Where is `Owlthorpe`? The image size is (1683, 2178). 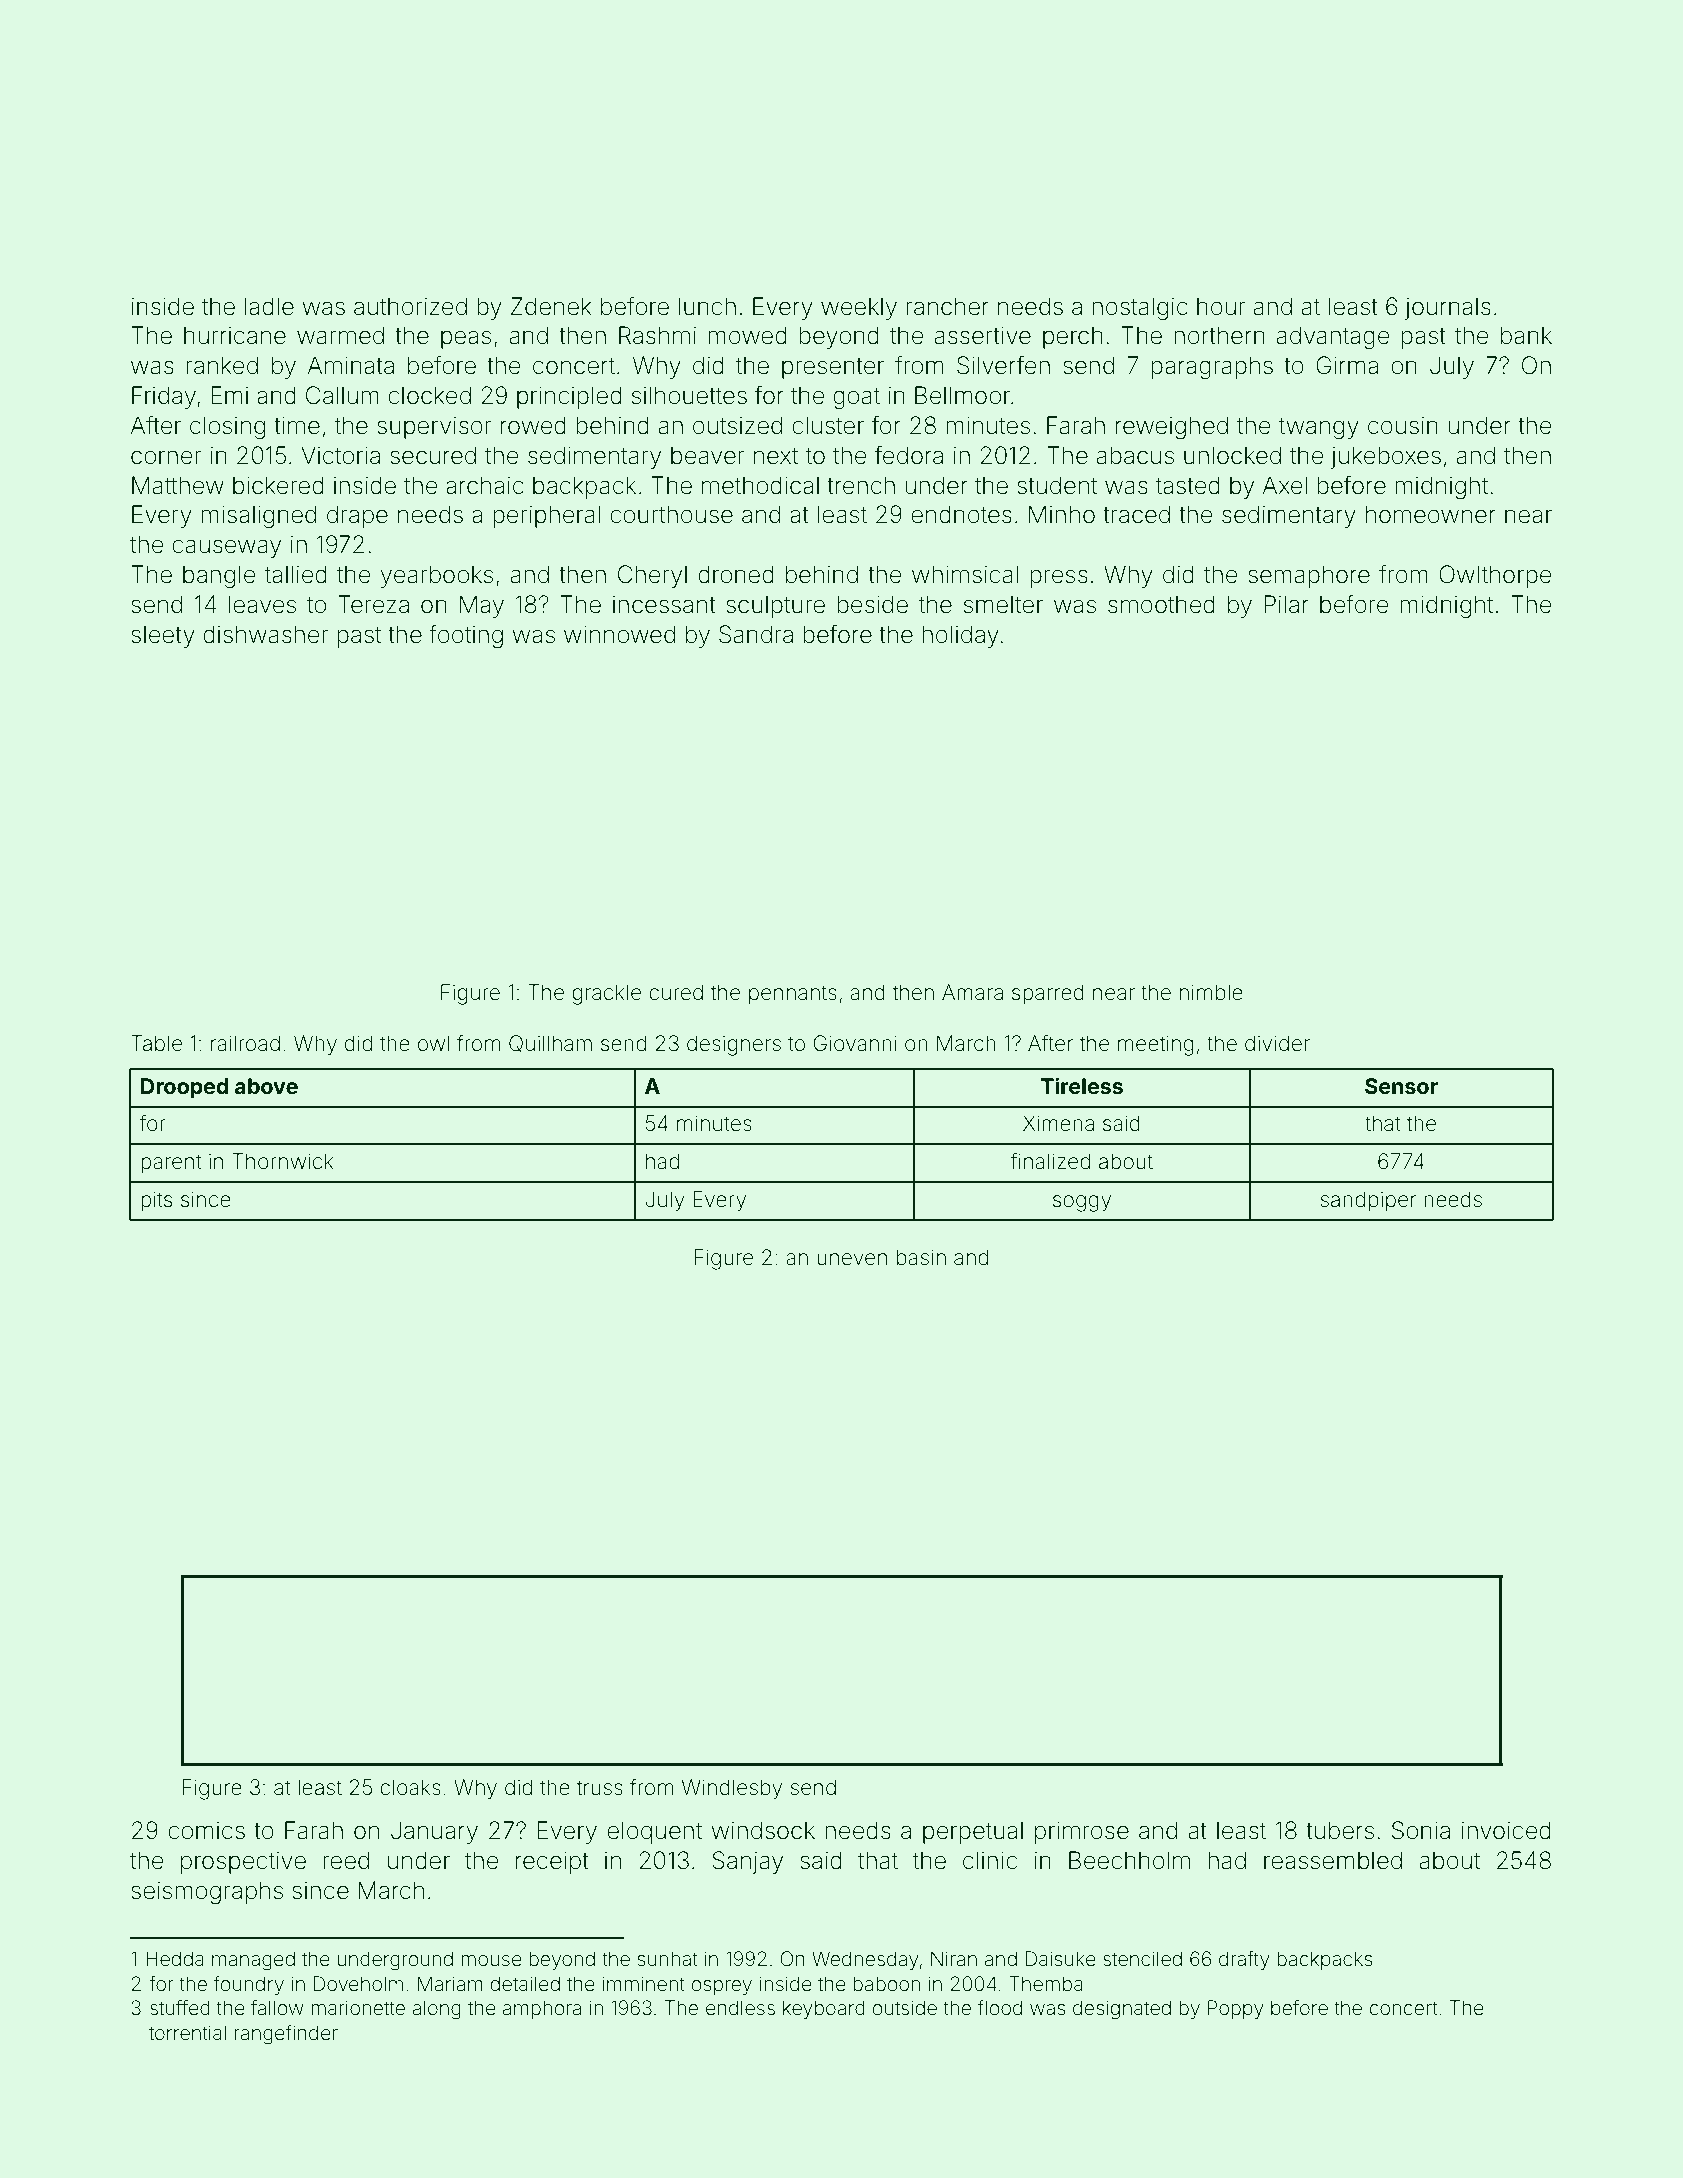
Owlthorpe is located at coordinates (1495, 576).
